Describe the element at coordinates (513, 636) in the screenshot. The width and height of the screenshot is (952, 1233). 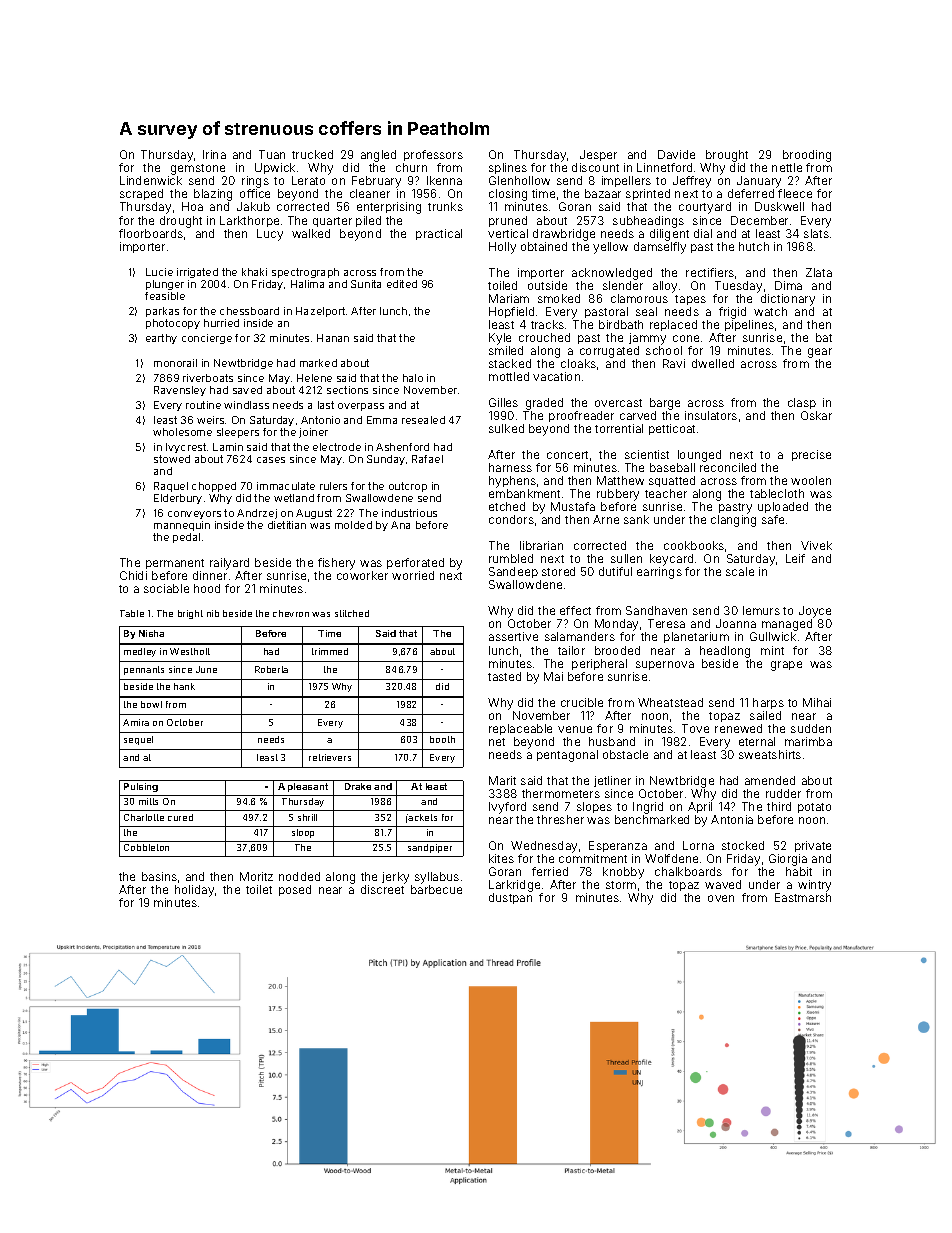
I see `assertive` at that location.
